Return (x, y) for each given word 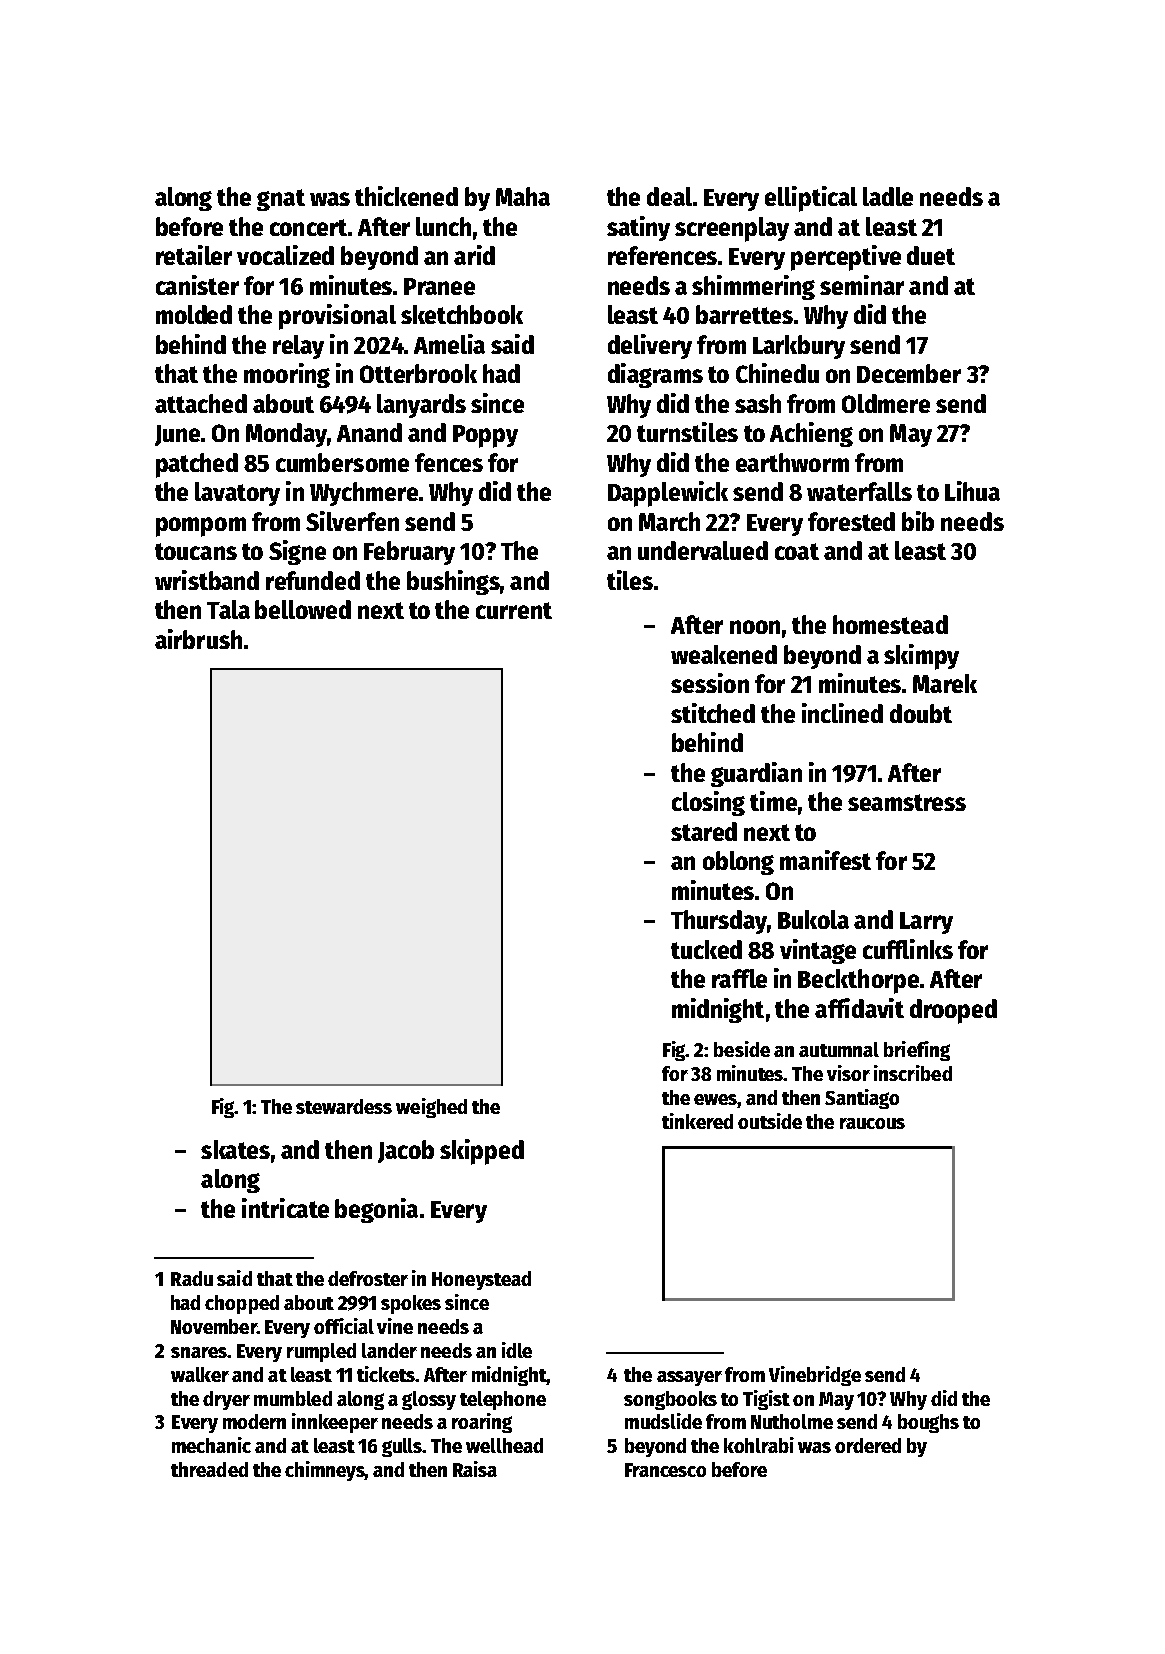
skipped (482, 1152)
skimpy (921, 657)
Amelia (449, 344)
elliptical (811, 199)
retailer (194, 255)
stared (704, 831)
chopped (242, 1304)
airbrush (198, 639)
